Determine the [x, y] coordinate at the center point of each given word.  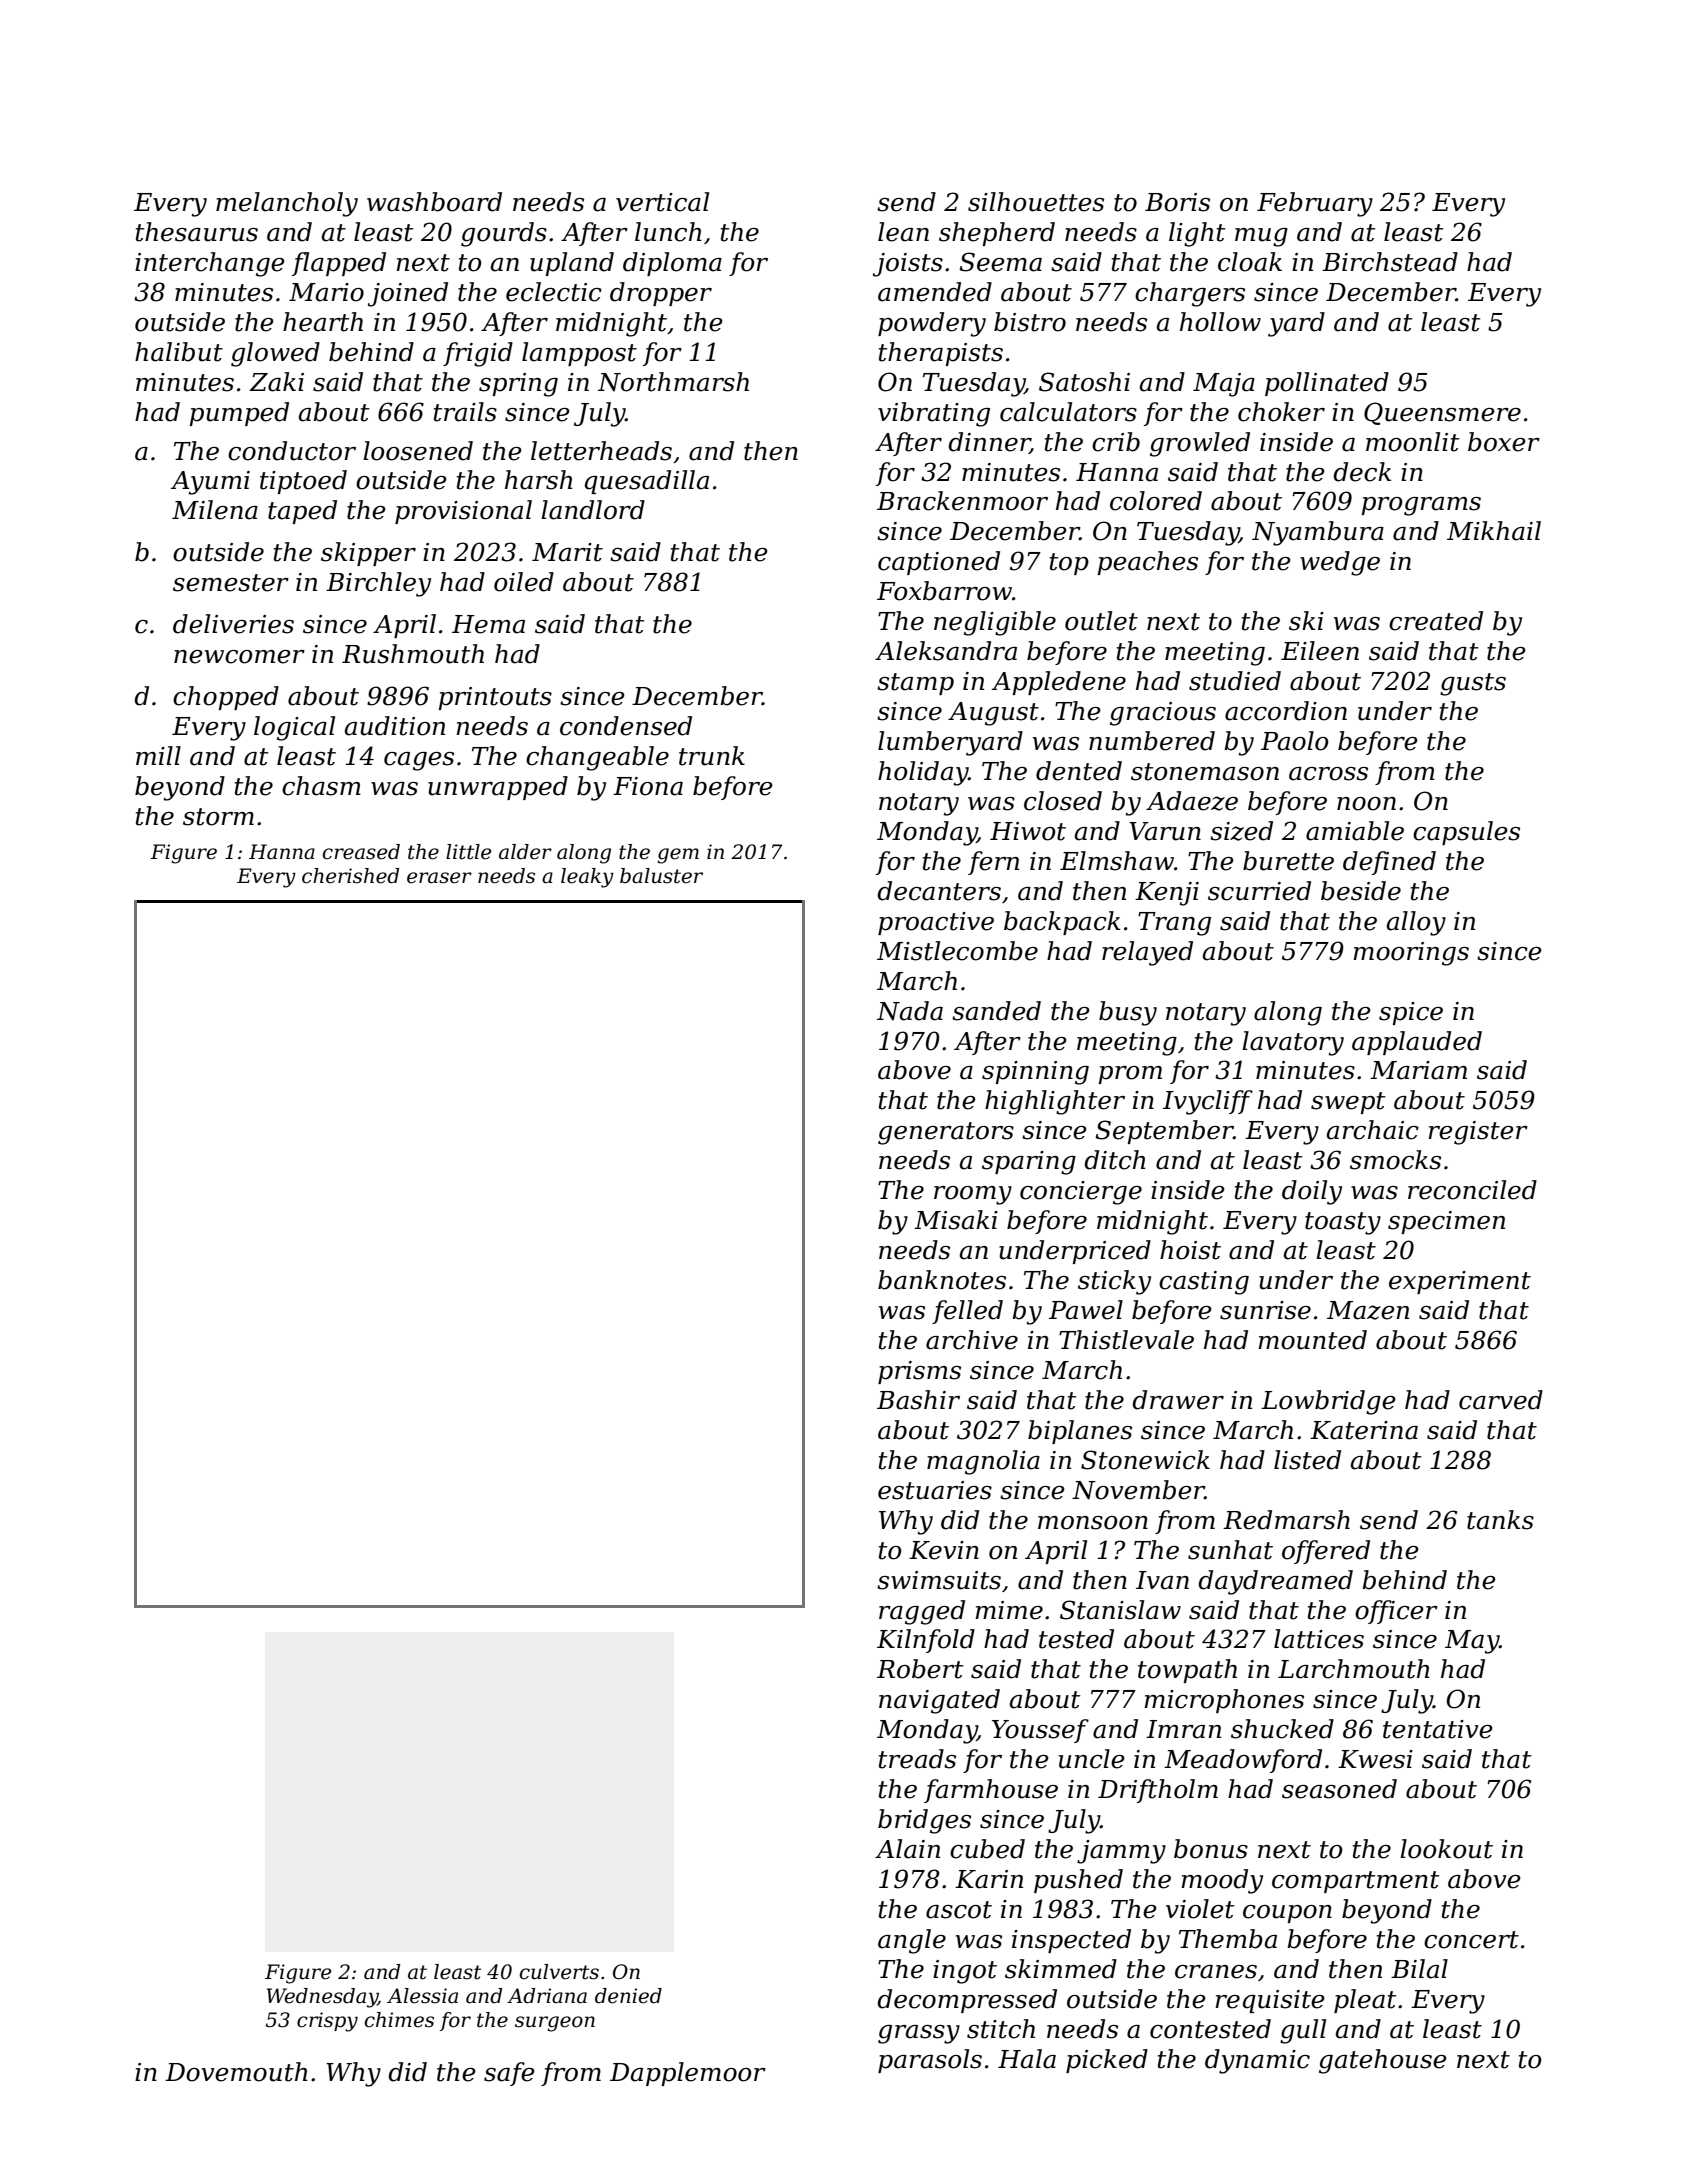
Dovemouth [236, 2072]
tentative [1438, 1729]
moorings [1411, 954]
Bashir [918, 1400]
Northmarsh [673, 382]
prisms [919, 1372]
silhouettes [1036, 202]
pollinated [1327, 384]
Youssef [1040, 1731]
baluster [661, 876]
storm [218, 817]
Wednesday [322, 1998]
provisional [463, 512]
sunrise [1265, 1310]
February [1315, 204]
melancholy [287, 204]
